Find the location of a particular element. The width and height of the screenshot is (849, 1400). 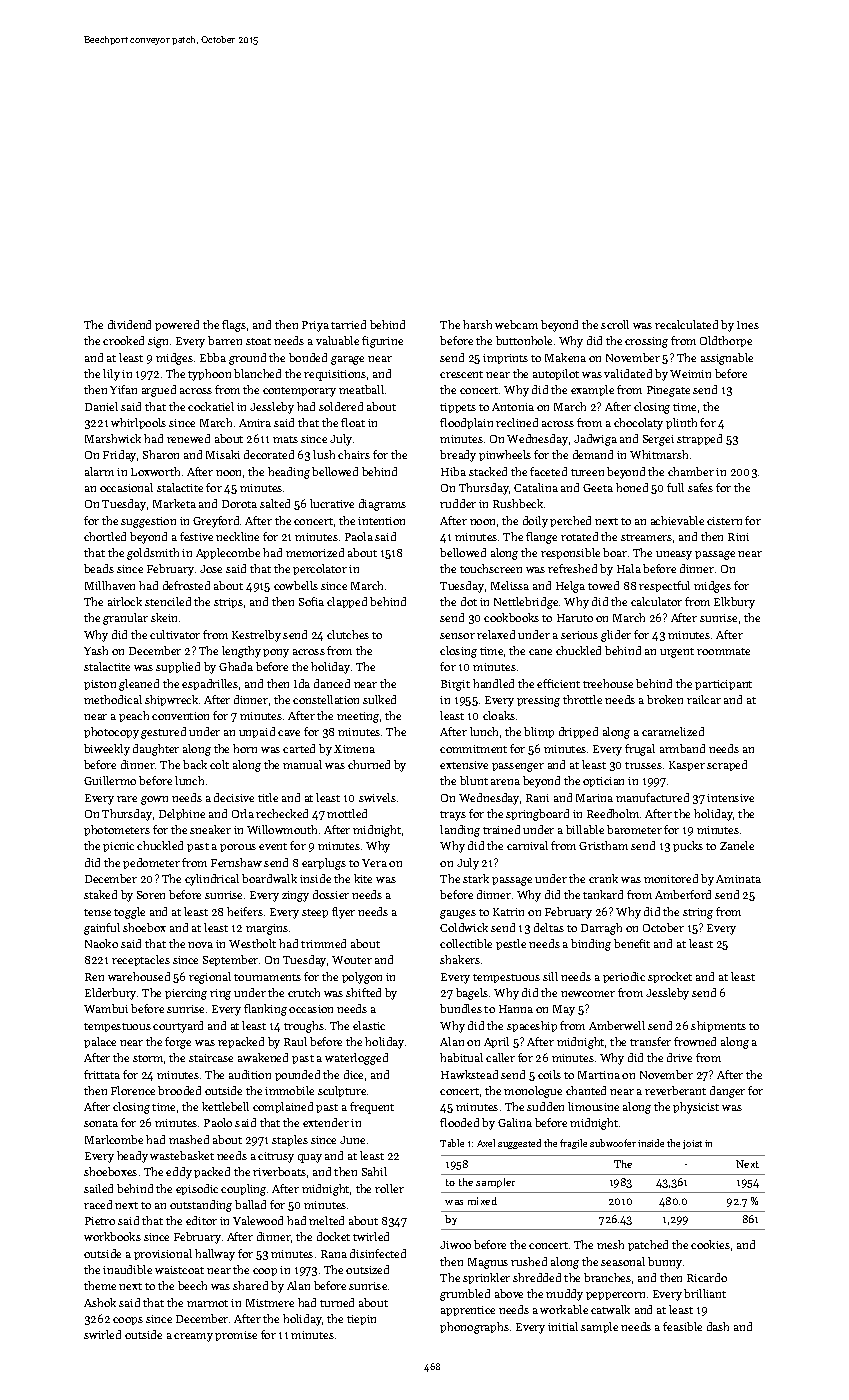

phonographs is located at coordinates (474, 1328).
